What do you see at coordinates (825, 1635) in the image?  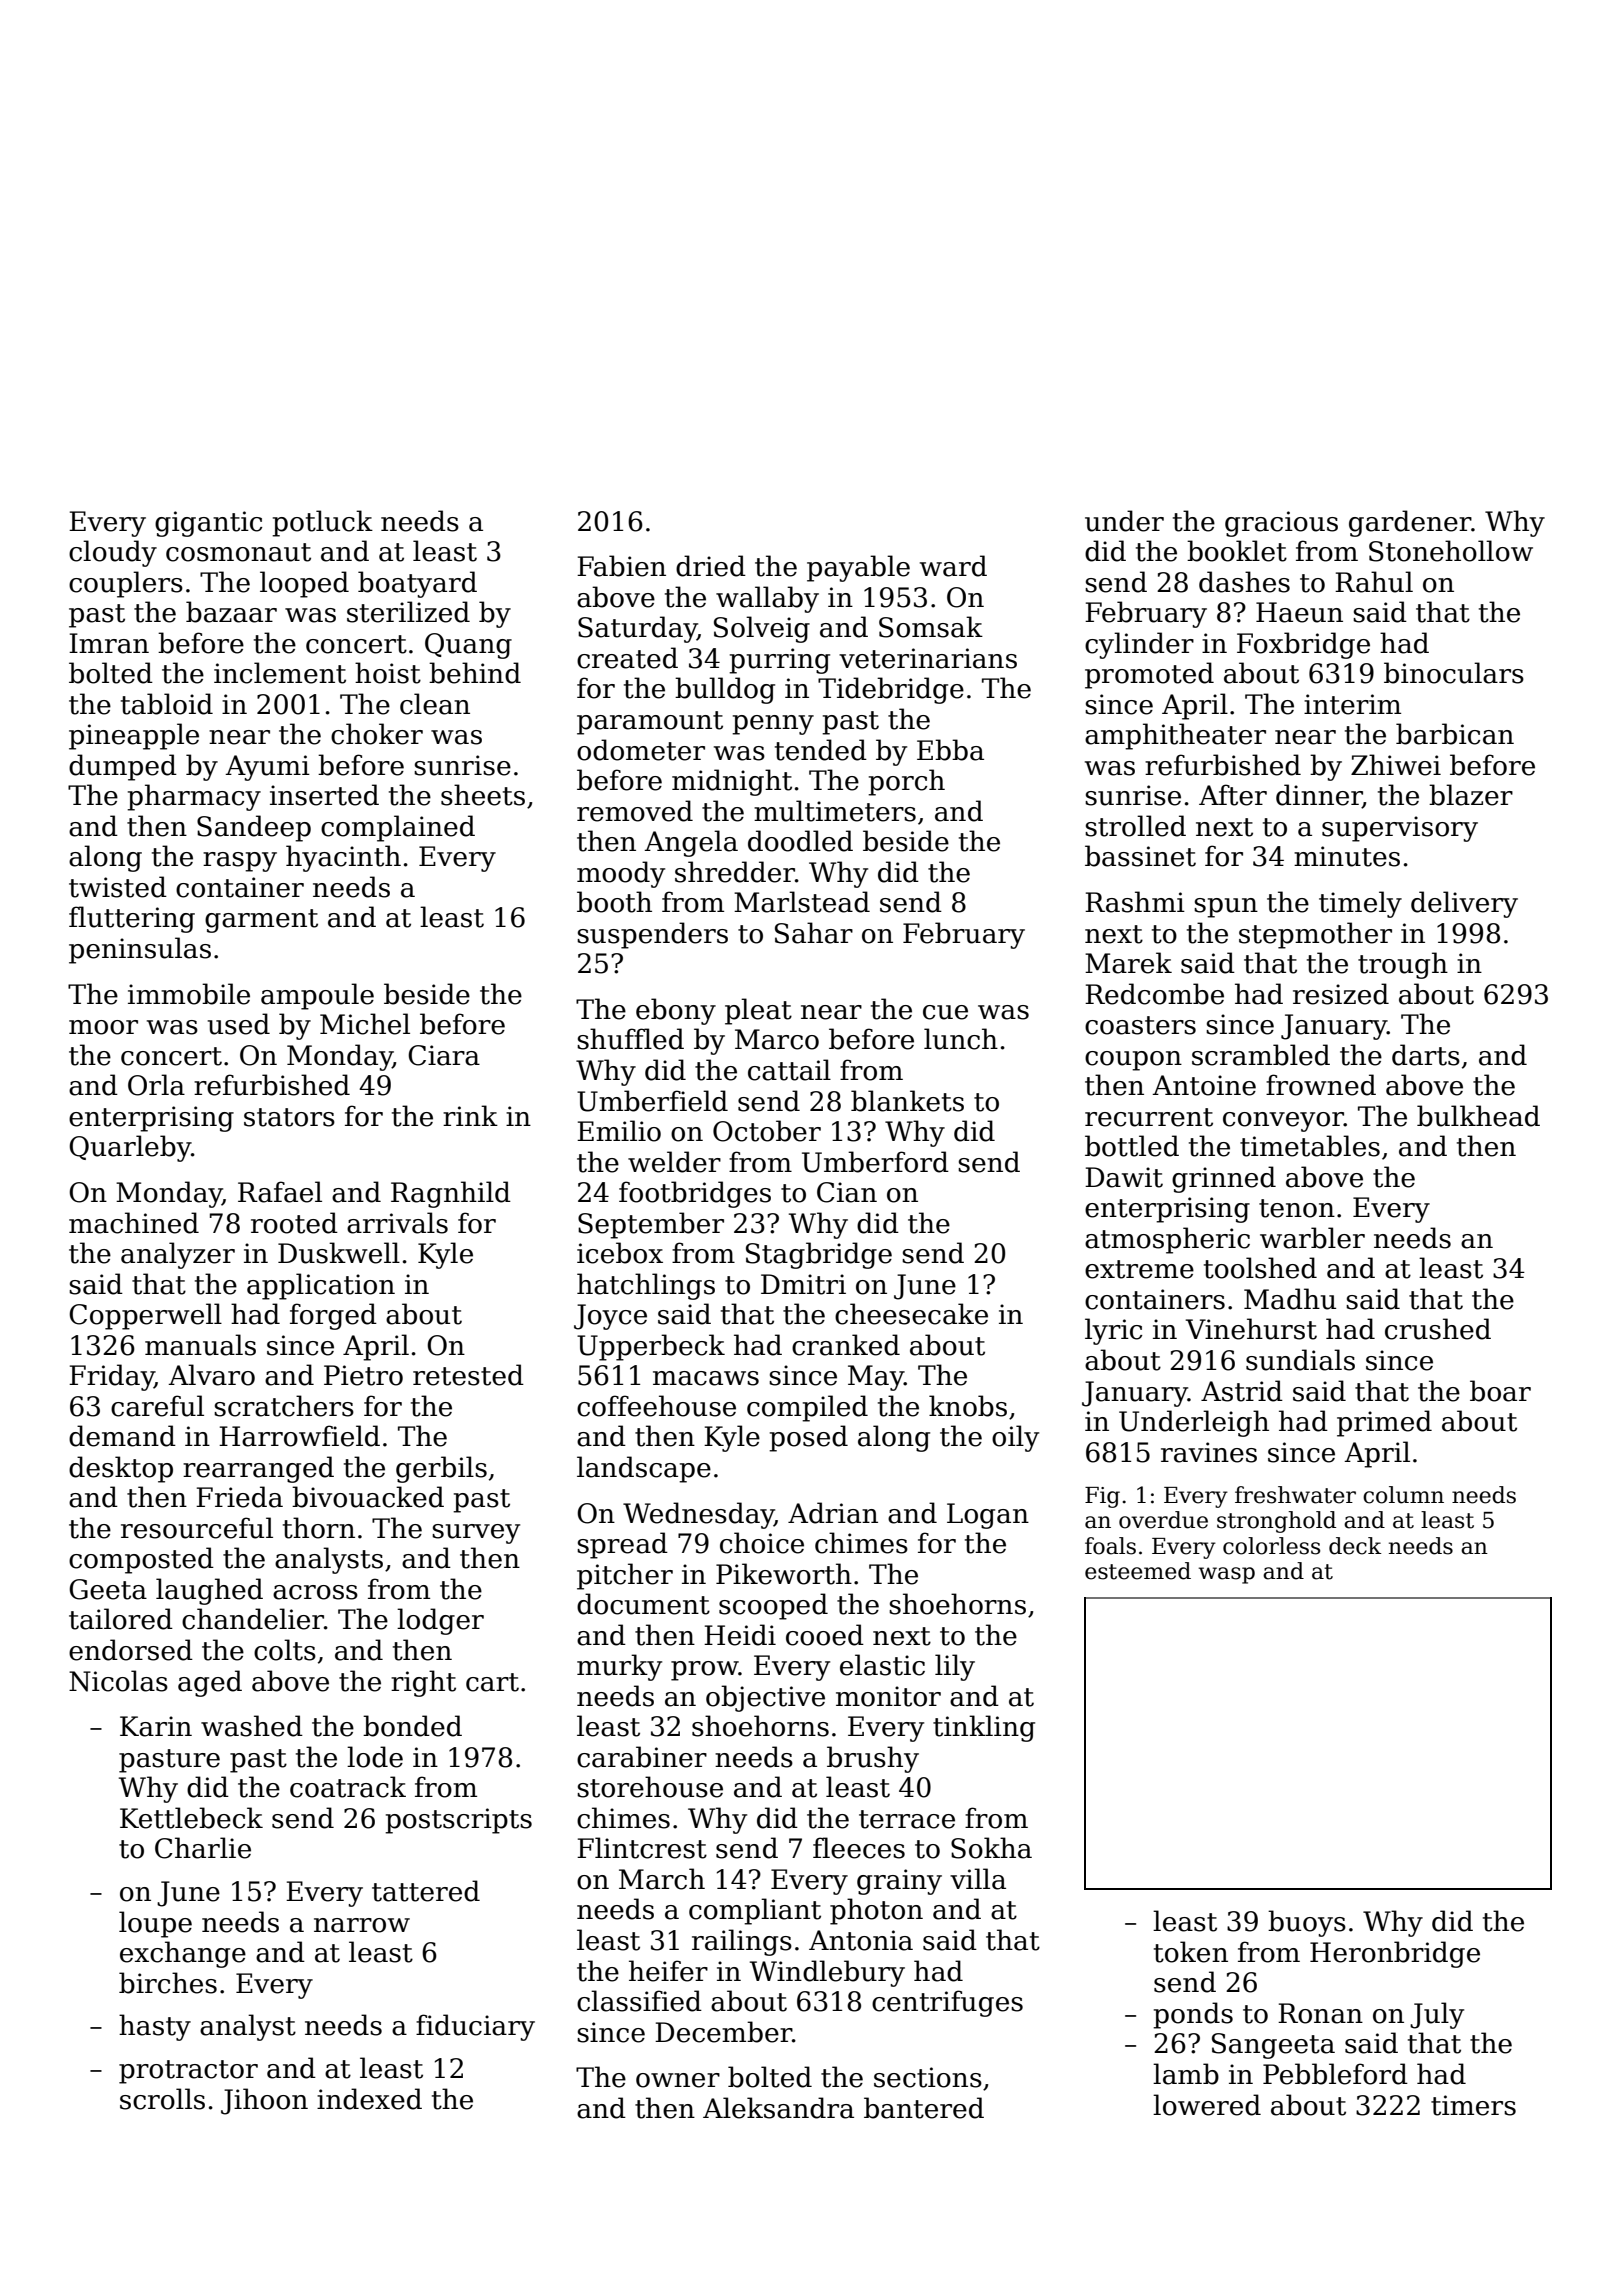 I see `cooed` at bounding box center [825, 1635].
